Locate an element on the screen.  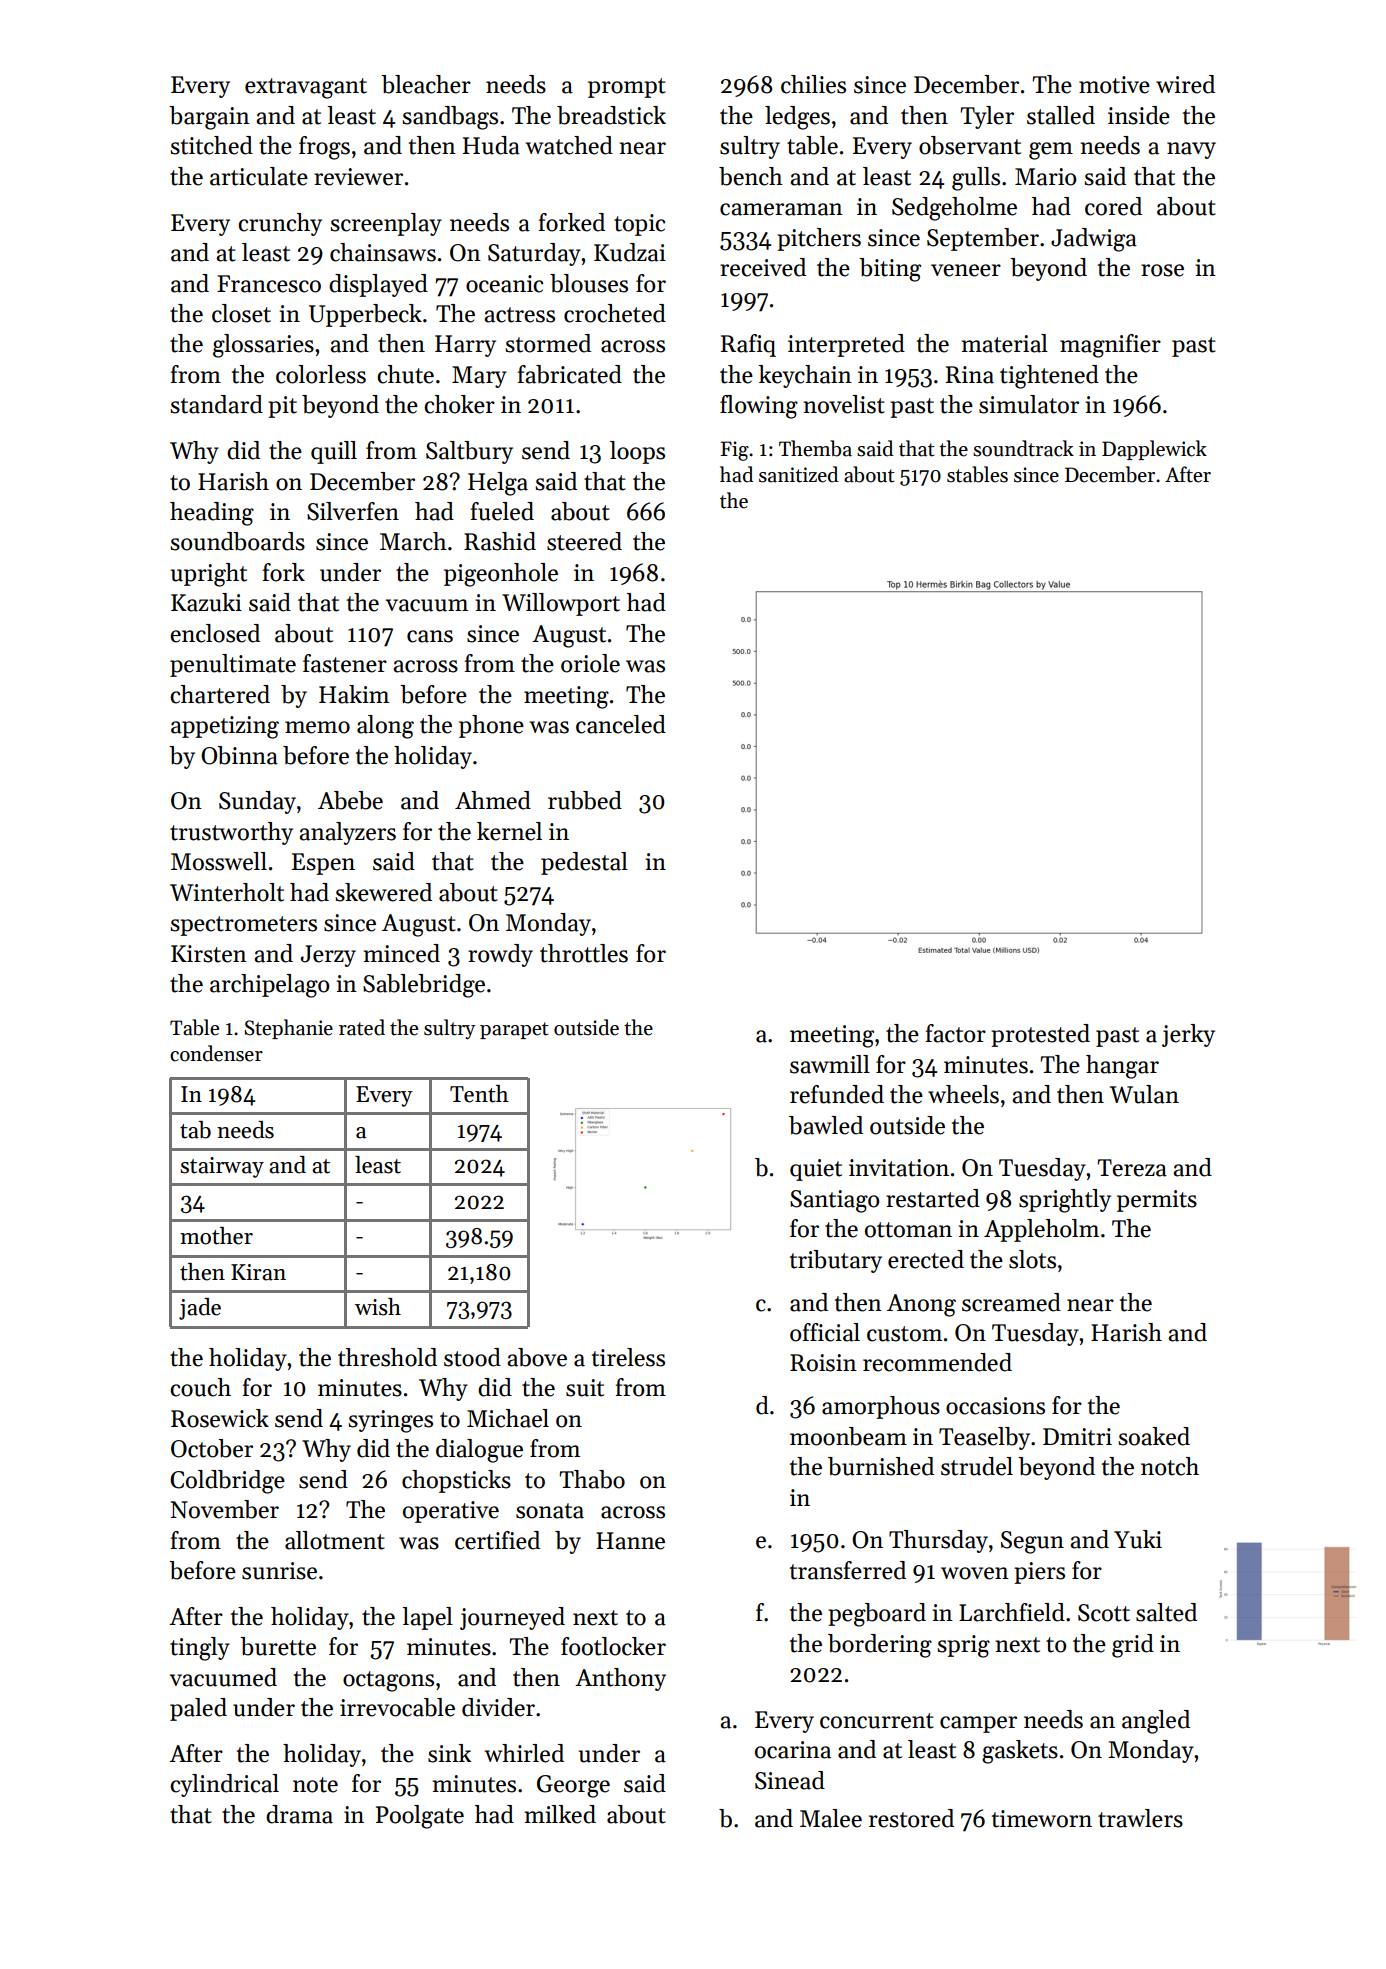
flowing is located at coordinates (759, 407).
